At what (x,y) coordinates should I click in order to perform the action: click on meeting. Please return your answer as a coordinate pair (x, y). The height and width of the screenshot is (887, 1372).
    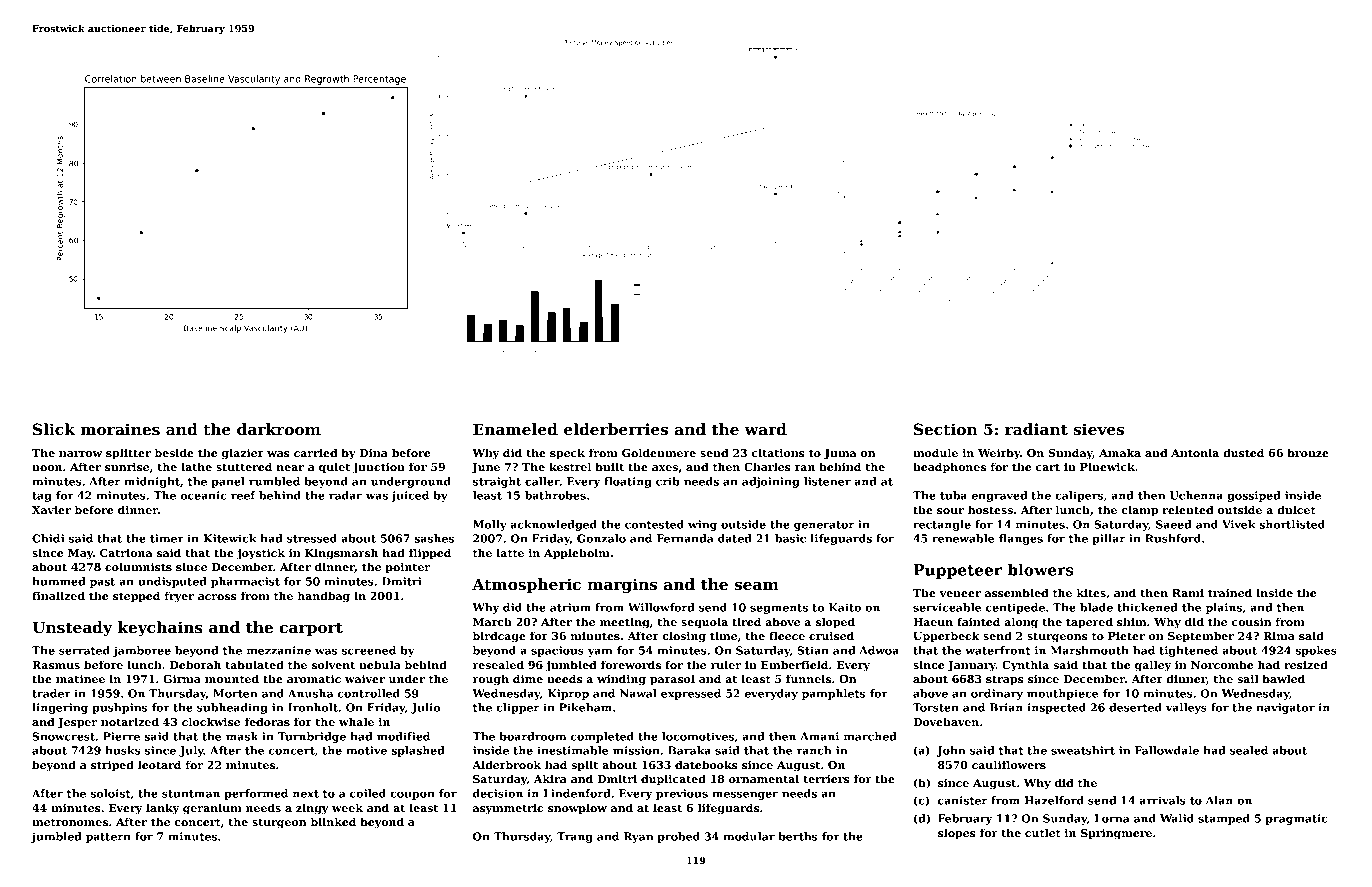
    Looking at the image, I should click on (625, 623).
